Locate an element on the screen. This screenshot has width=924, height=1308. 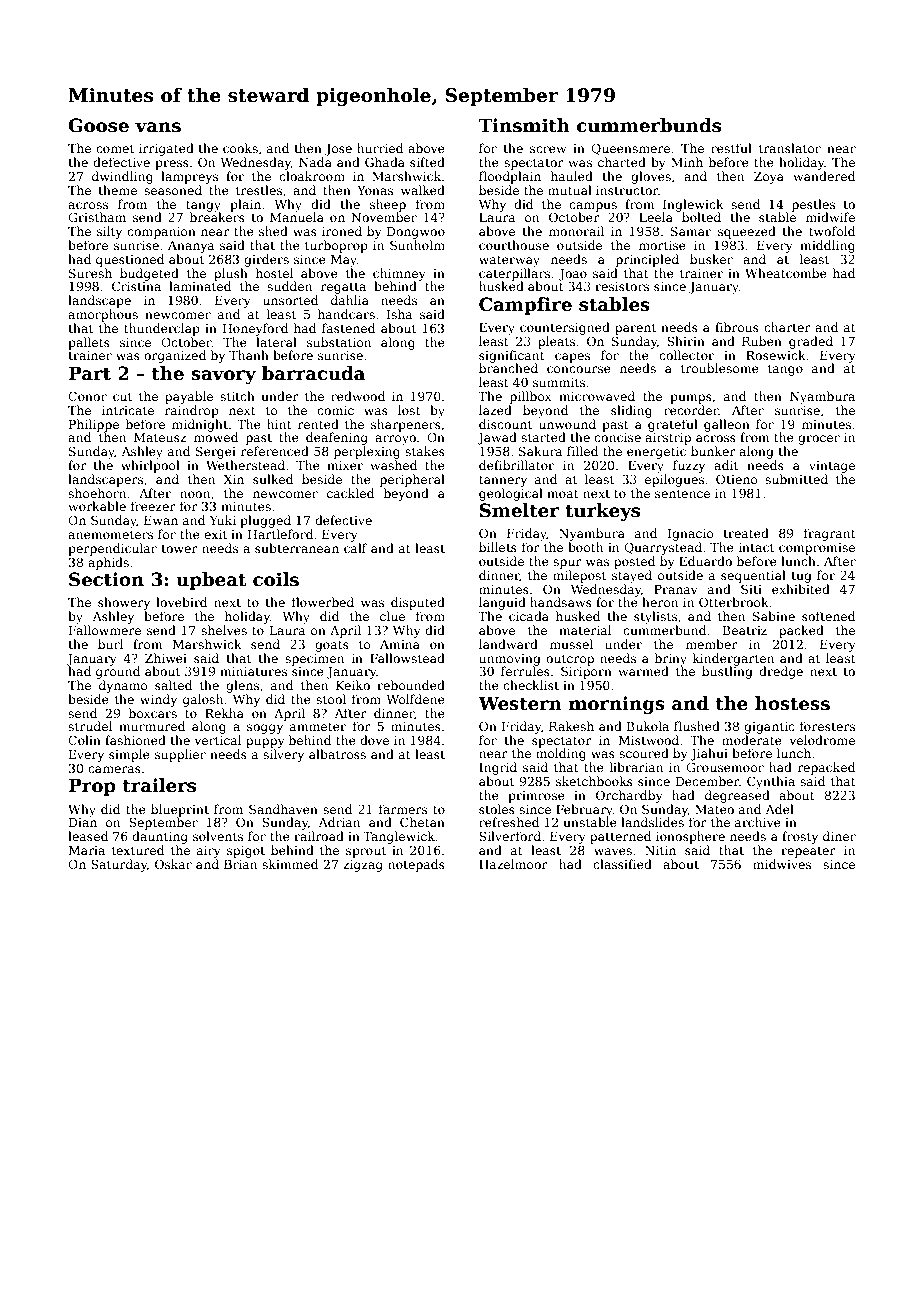
Nada is located at coordinates (315, 162).
